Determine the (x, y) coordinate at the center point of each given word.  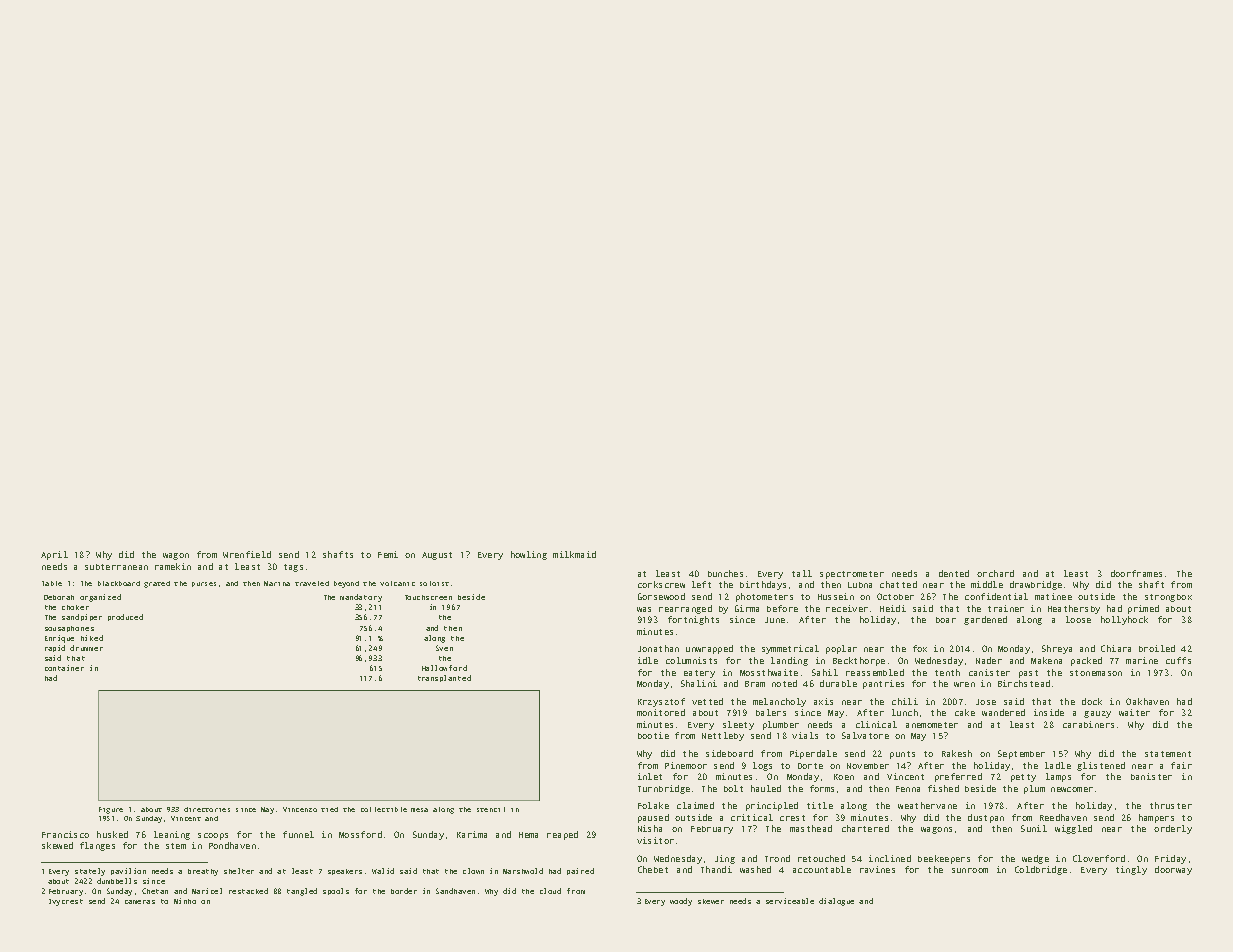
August (437, 556)
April (54, 555)
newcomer (1072, 789)
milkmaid (574, 554)
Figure (111, 810)
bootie (653, 735)
